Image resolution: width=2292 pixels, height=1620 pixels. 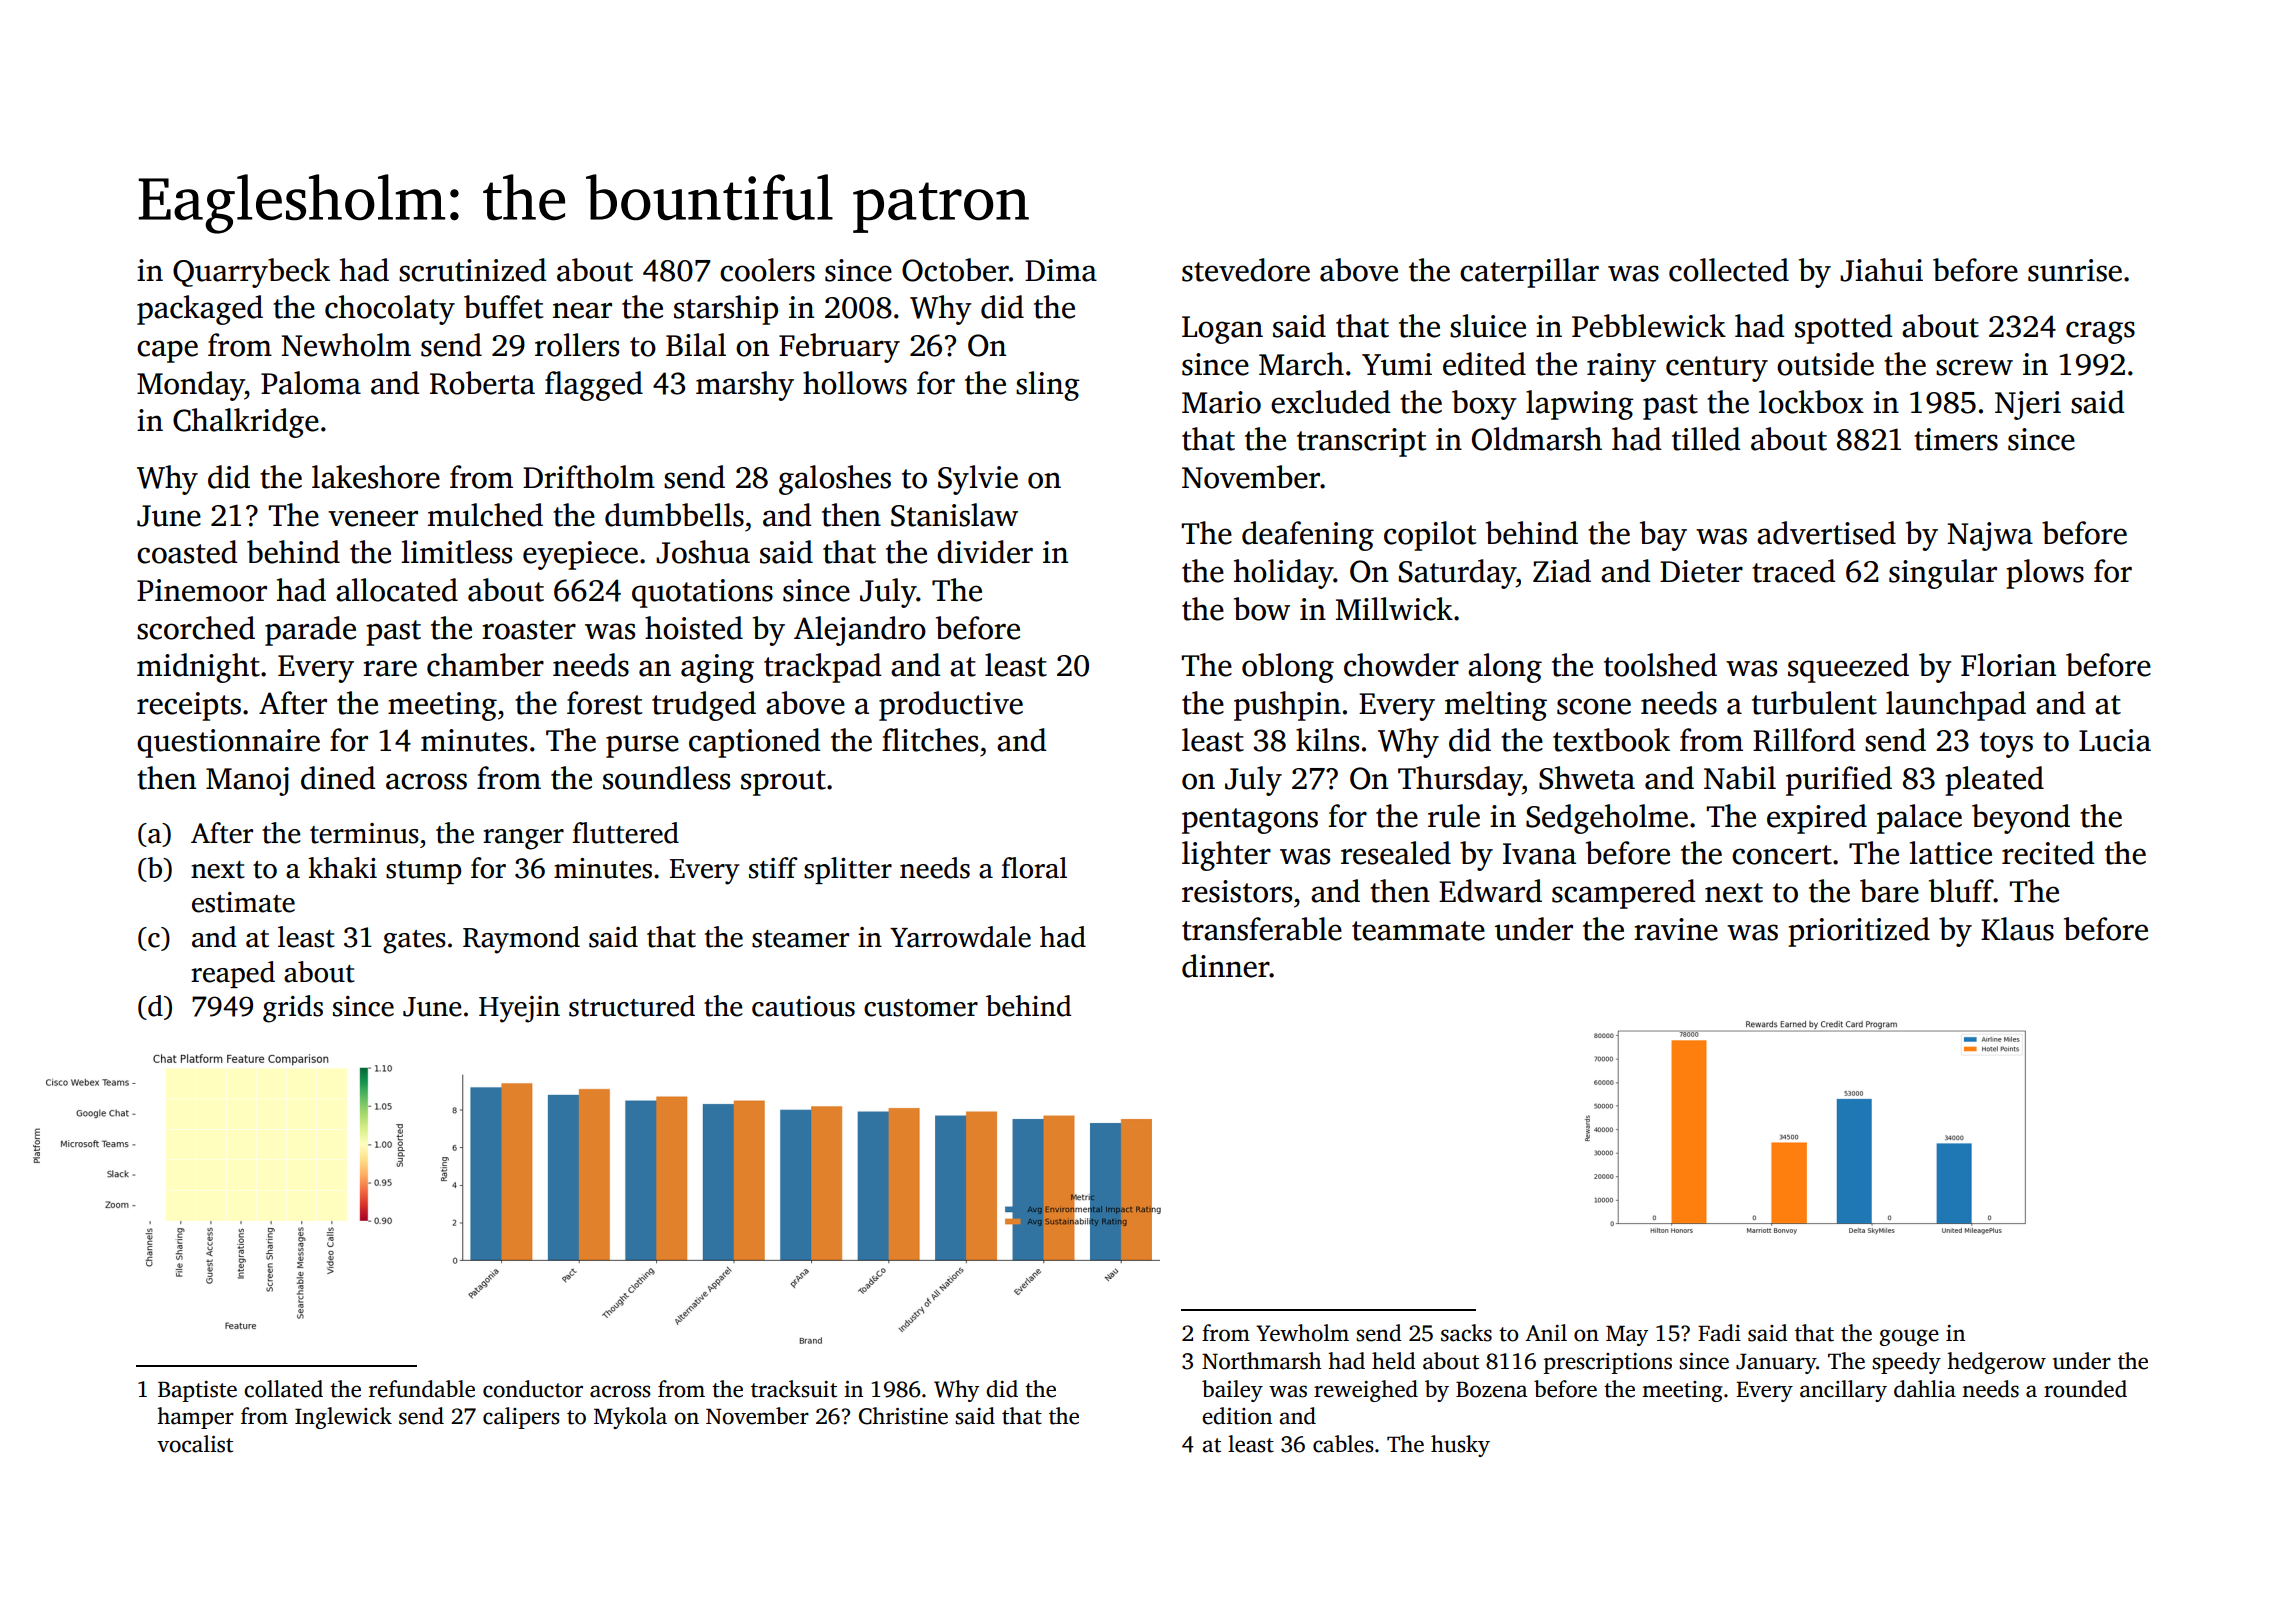 What do you see at coordinates (1287, 706) in the image?
I see `pushpin` at bounding box center [1287, 706].
